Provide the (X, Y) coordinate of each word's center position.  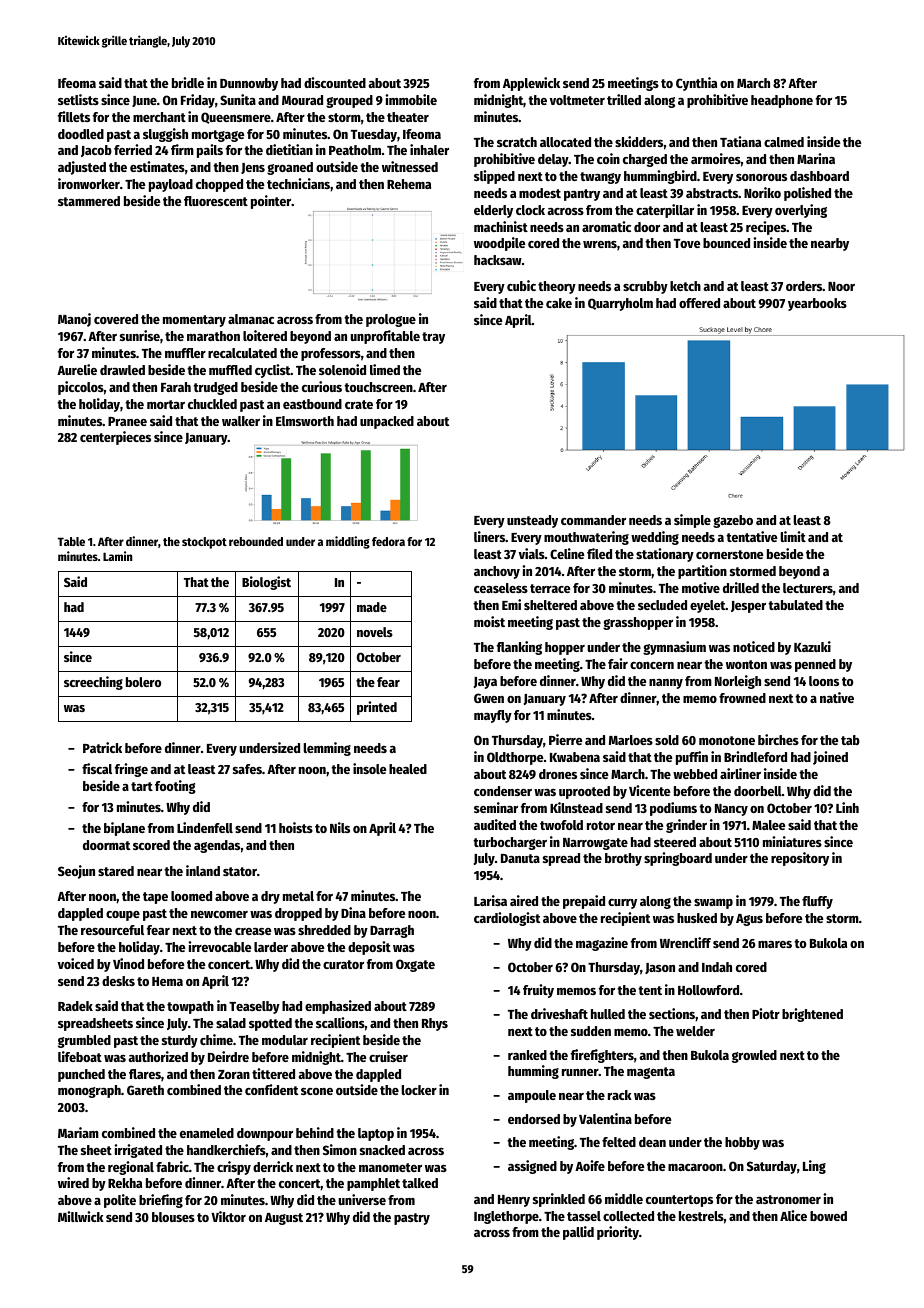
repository (800, 859)
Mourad (302, 100)
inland (203, 870)
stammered (89, 201)
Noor (841, 286)
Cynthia (696, 84)
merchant (159, 117)
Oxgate (415, 965)
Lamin (117, 556)
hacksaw (498, 260)
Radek (75, 1006)
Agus (749, 920)
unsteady (532, 521)
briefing (161, 1201)
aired (524, 900)
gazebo (733, 521)
